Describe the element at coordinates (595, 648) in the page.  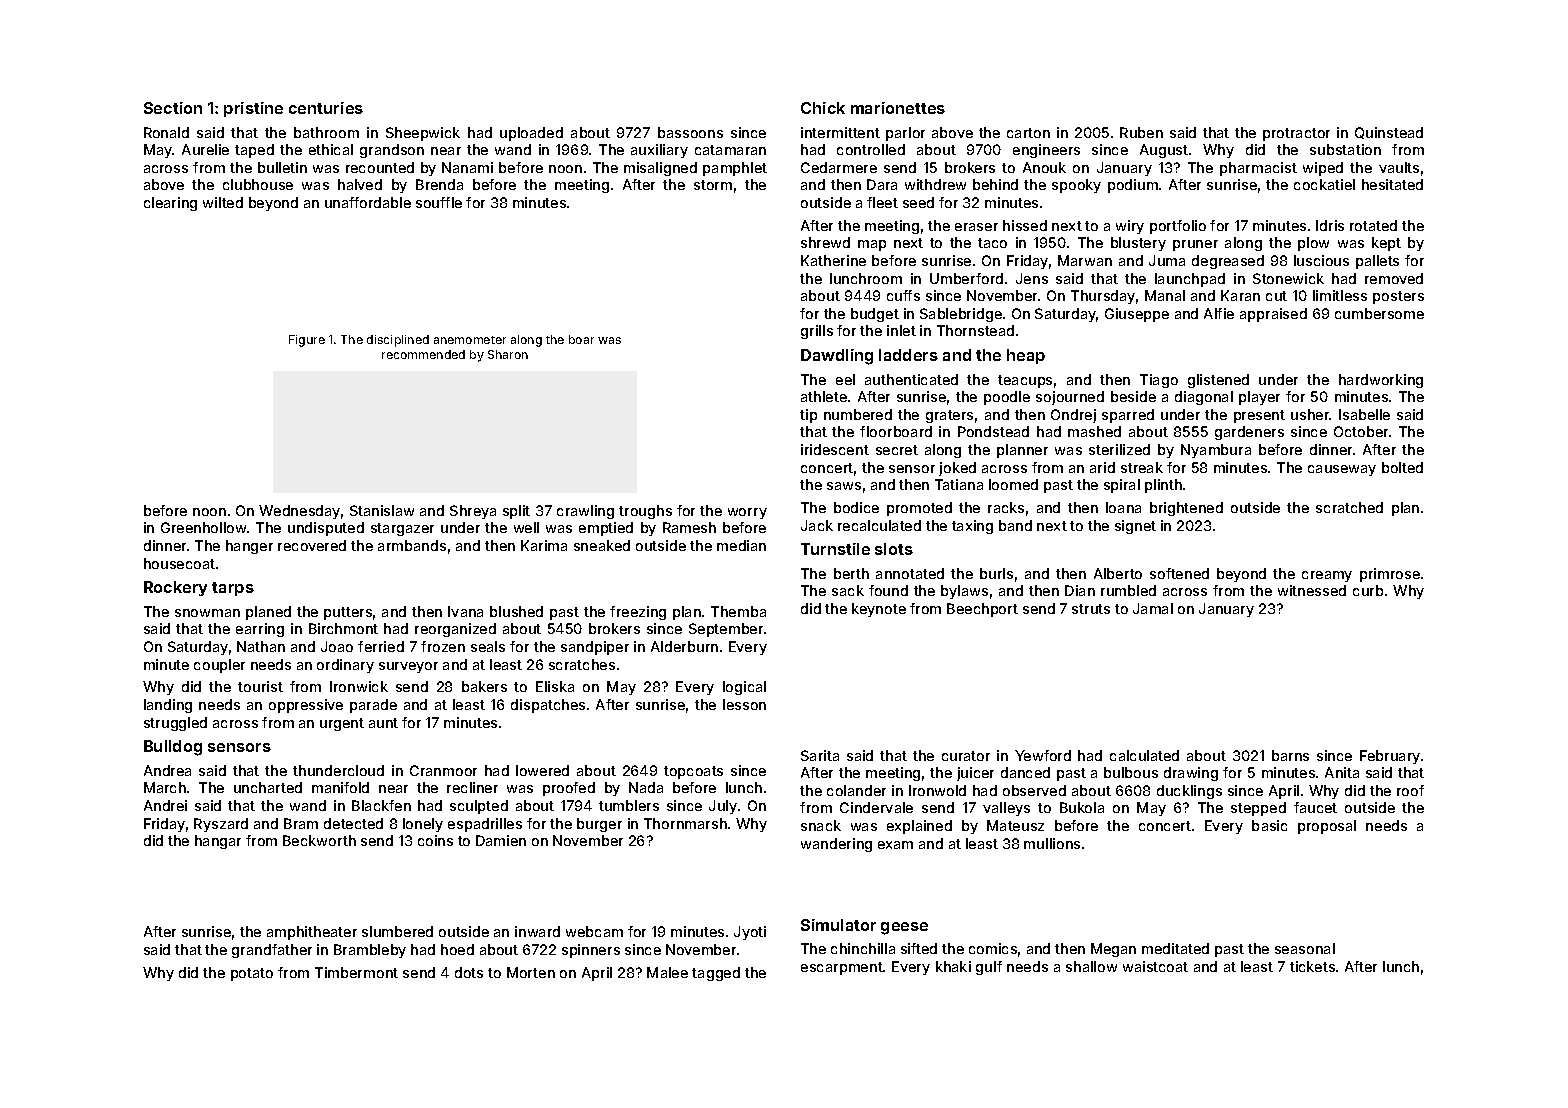
I see `sandpiper` at that location.
